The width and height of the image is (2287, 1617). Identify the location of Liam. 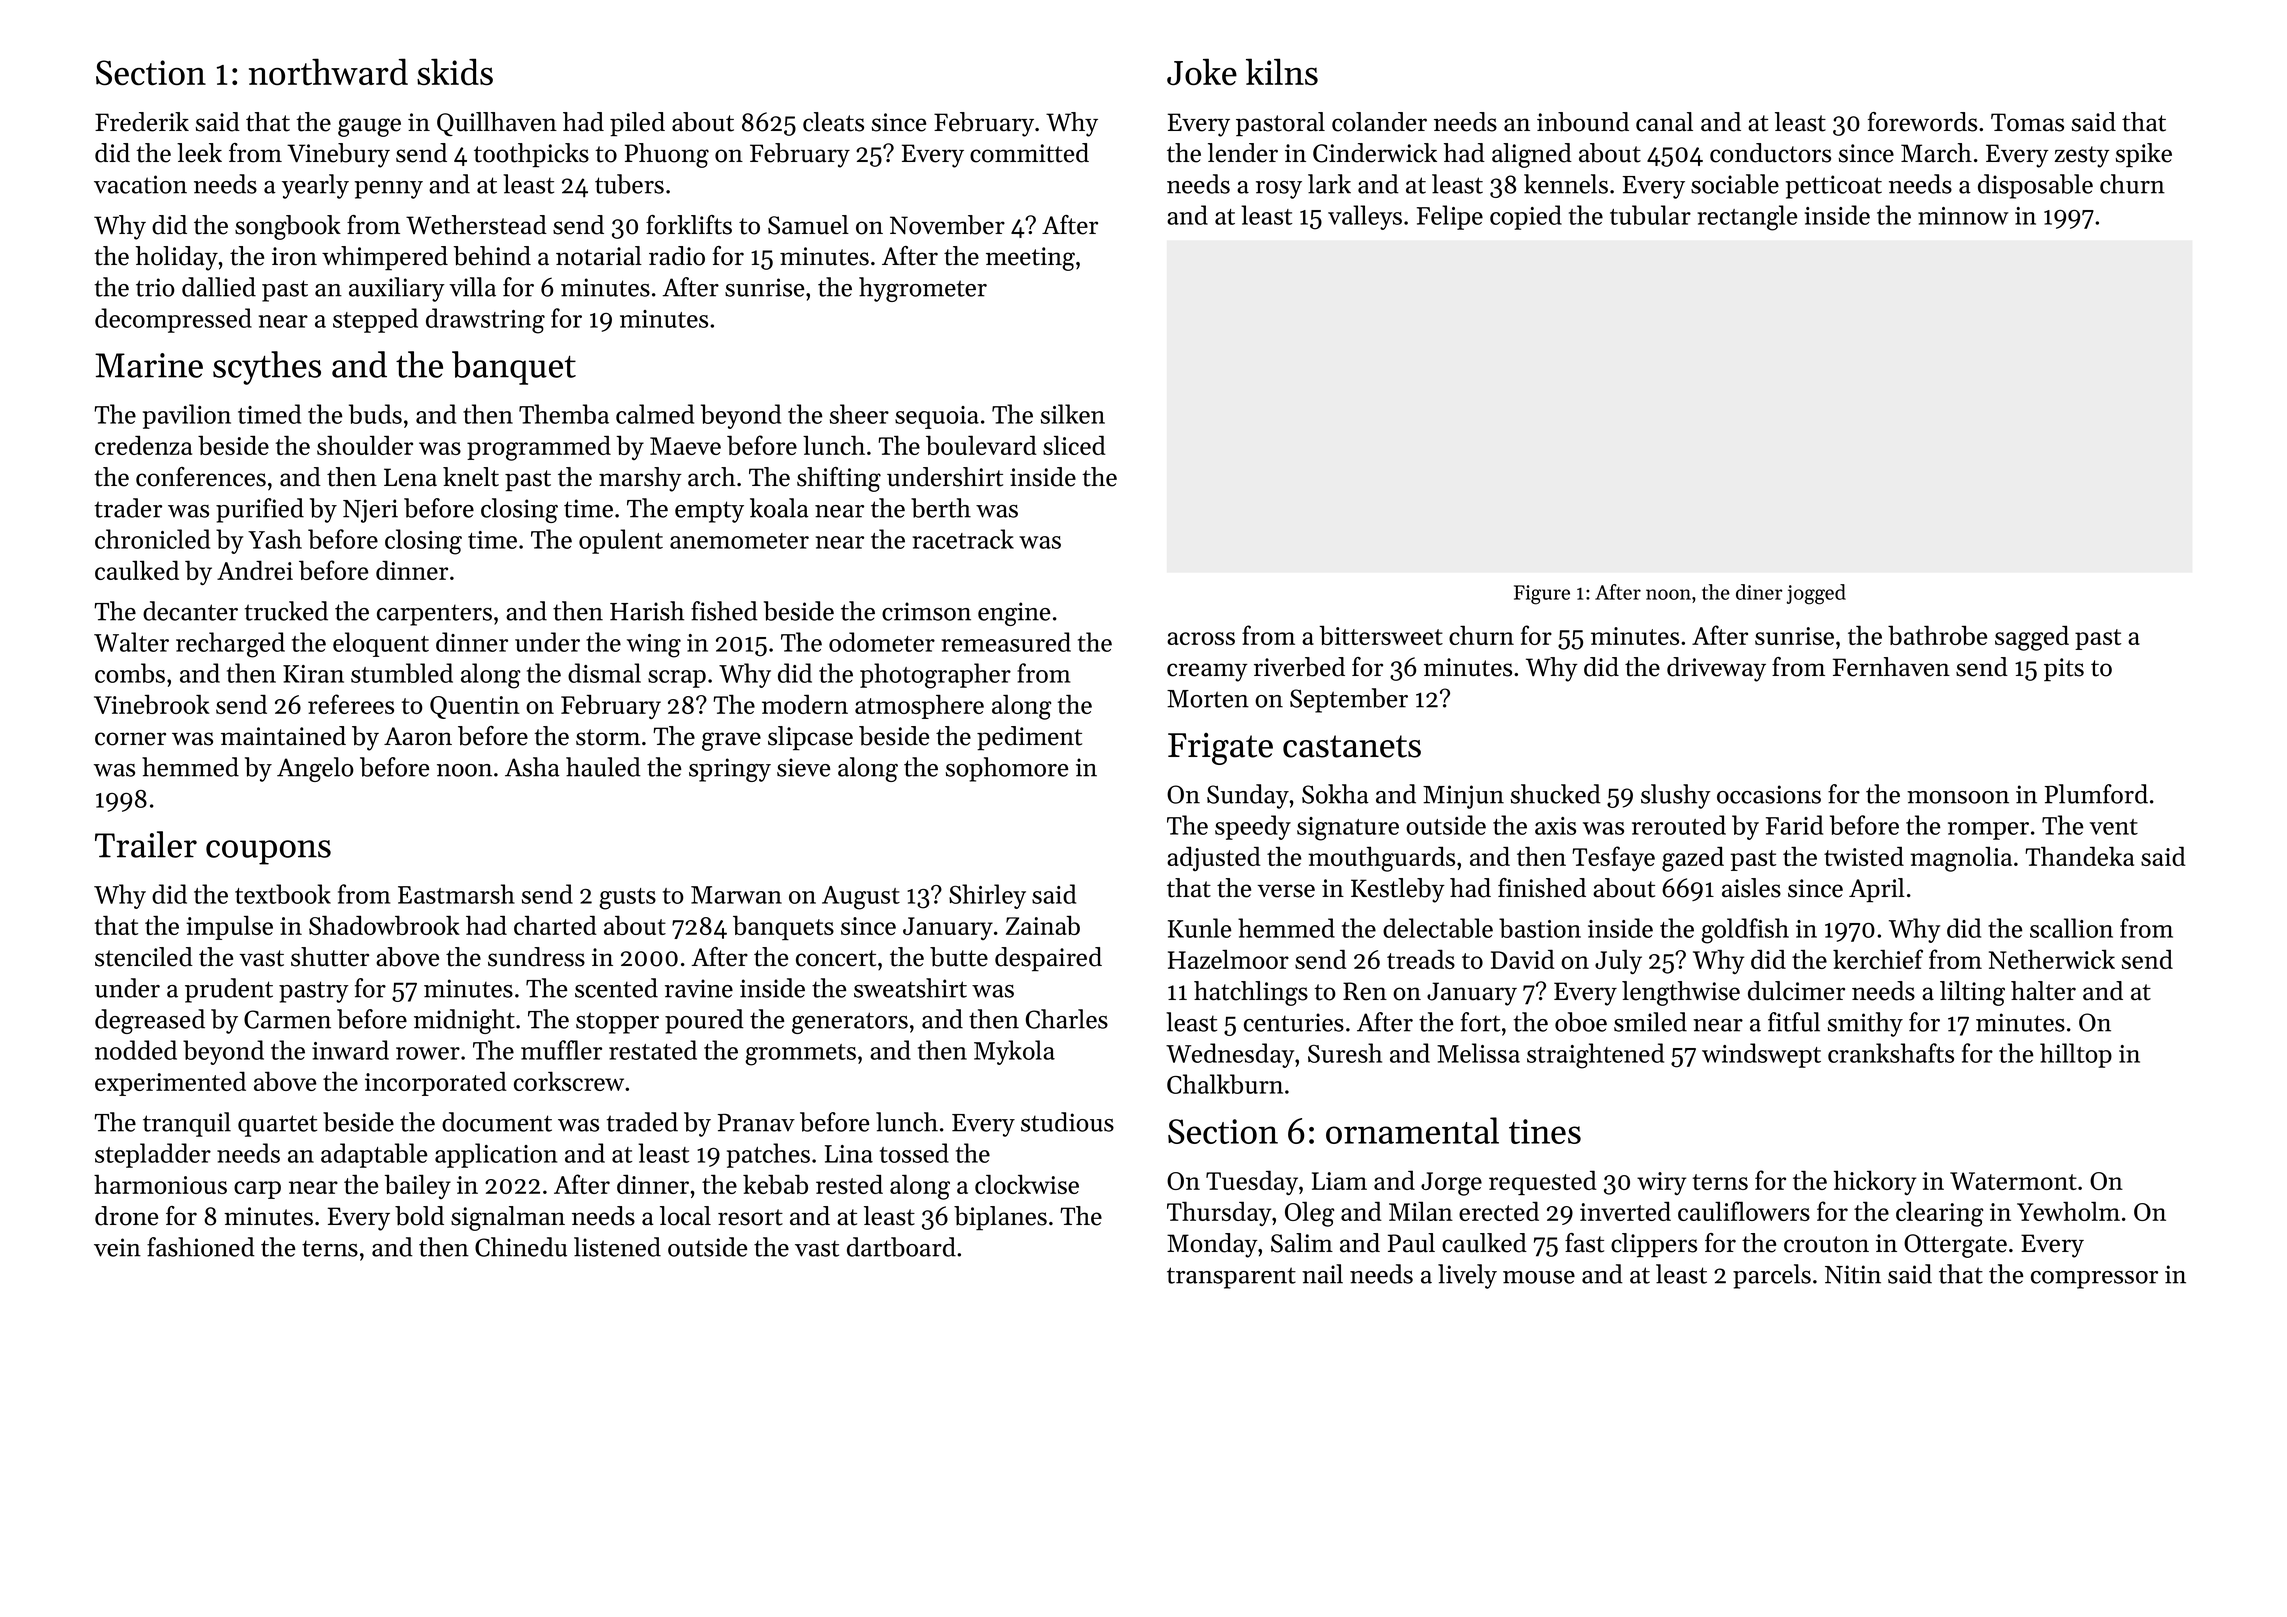
(1339, 1181).
